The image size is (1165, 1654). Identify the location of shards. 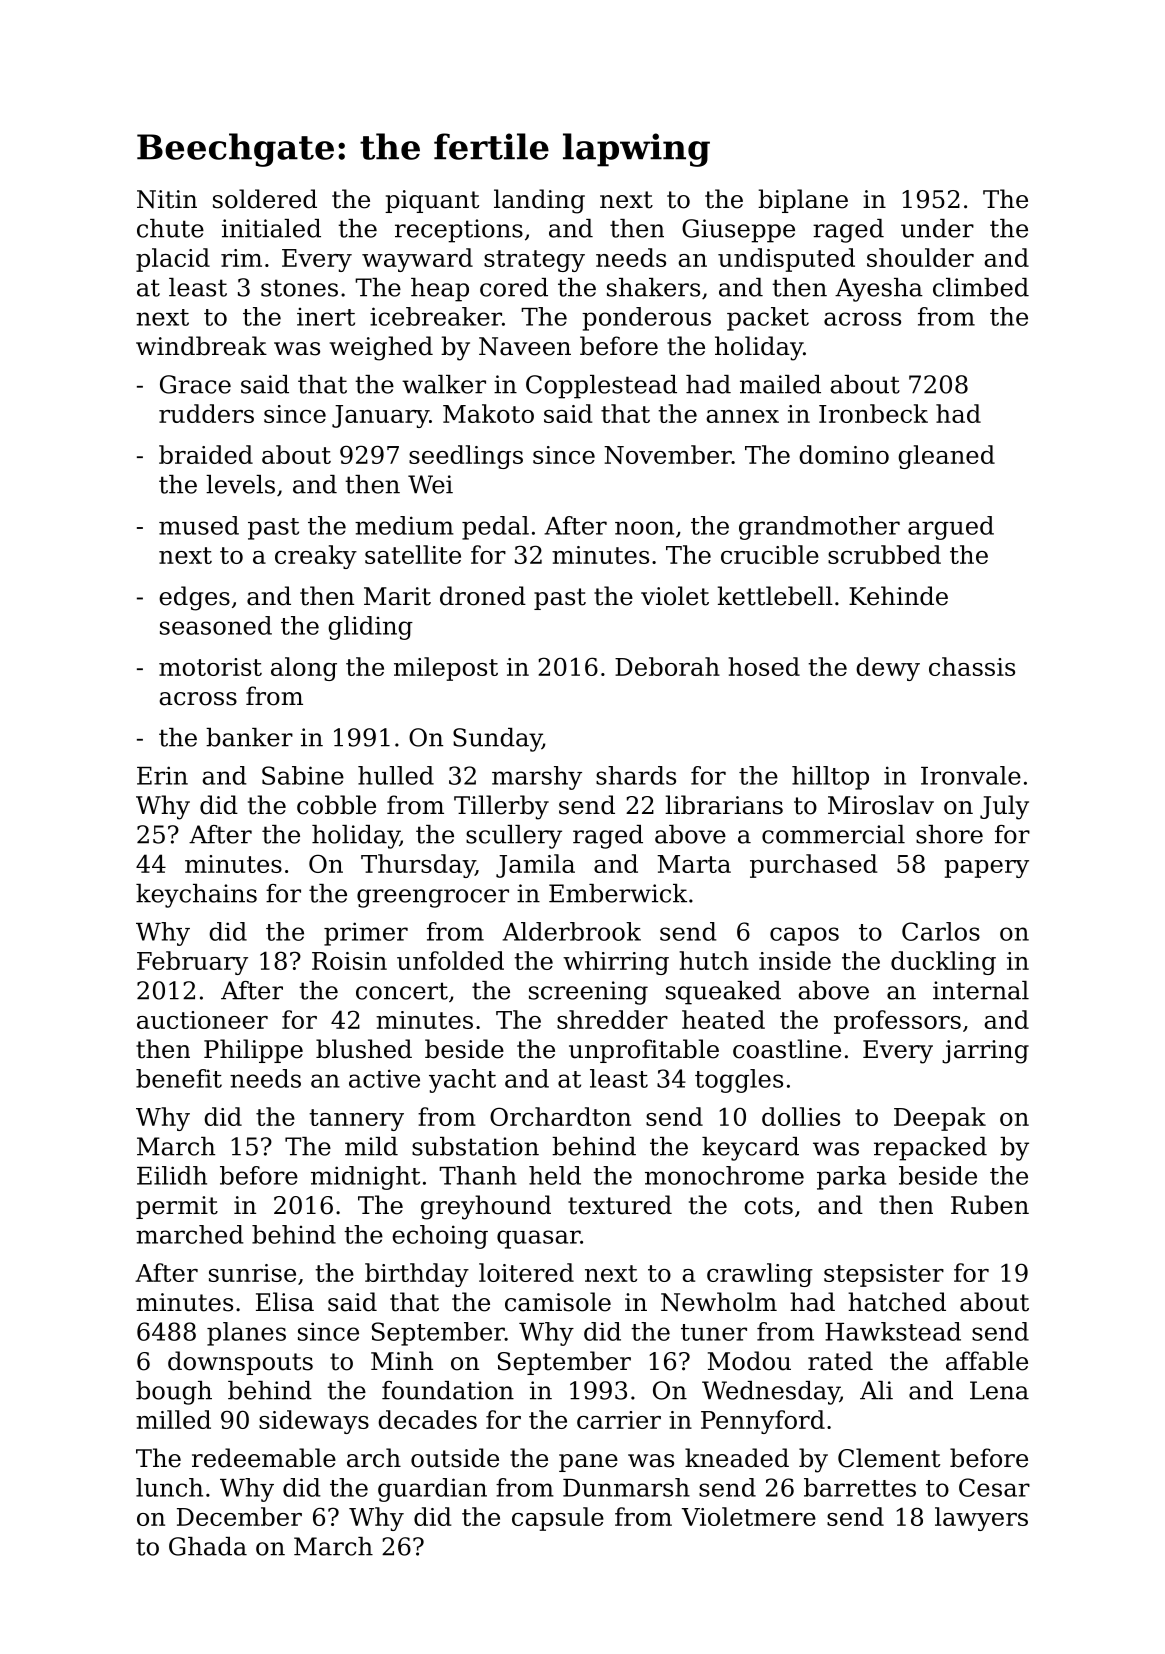
(636, 775).
